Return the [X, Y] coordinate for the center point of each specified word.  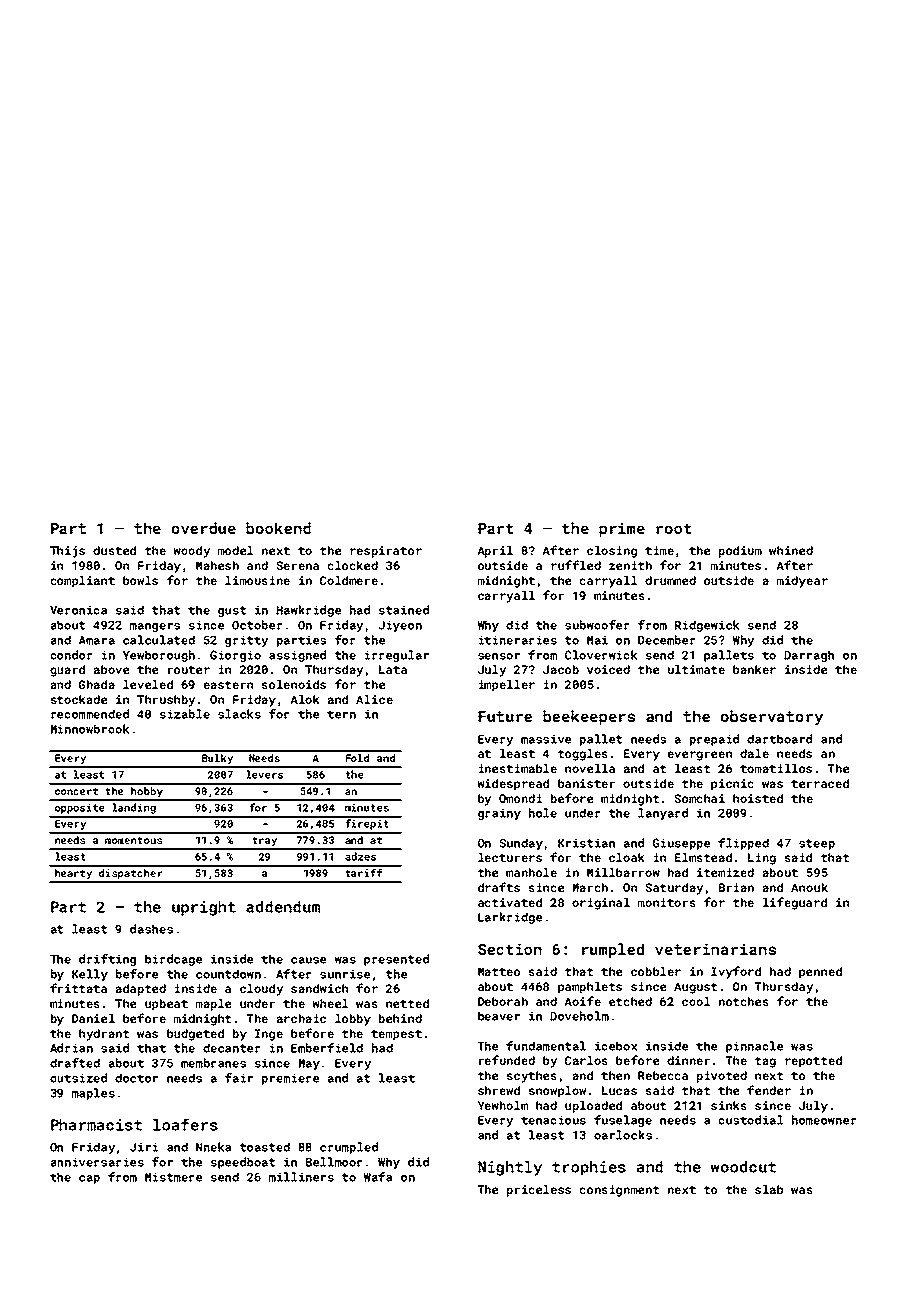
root [674, 528]
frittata [78, 988]
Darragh [809, 656]
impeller [507, 686]
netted [407, 1003]
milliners [301, 1177]
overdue [204, 528]
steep [817, 844]
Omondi [520, 798]
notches [744, 1001]
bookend [278, 528]
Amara [97, 640]
